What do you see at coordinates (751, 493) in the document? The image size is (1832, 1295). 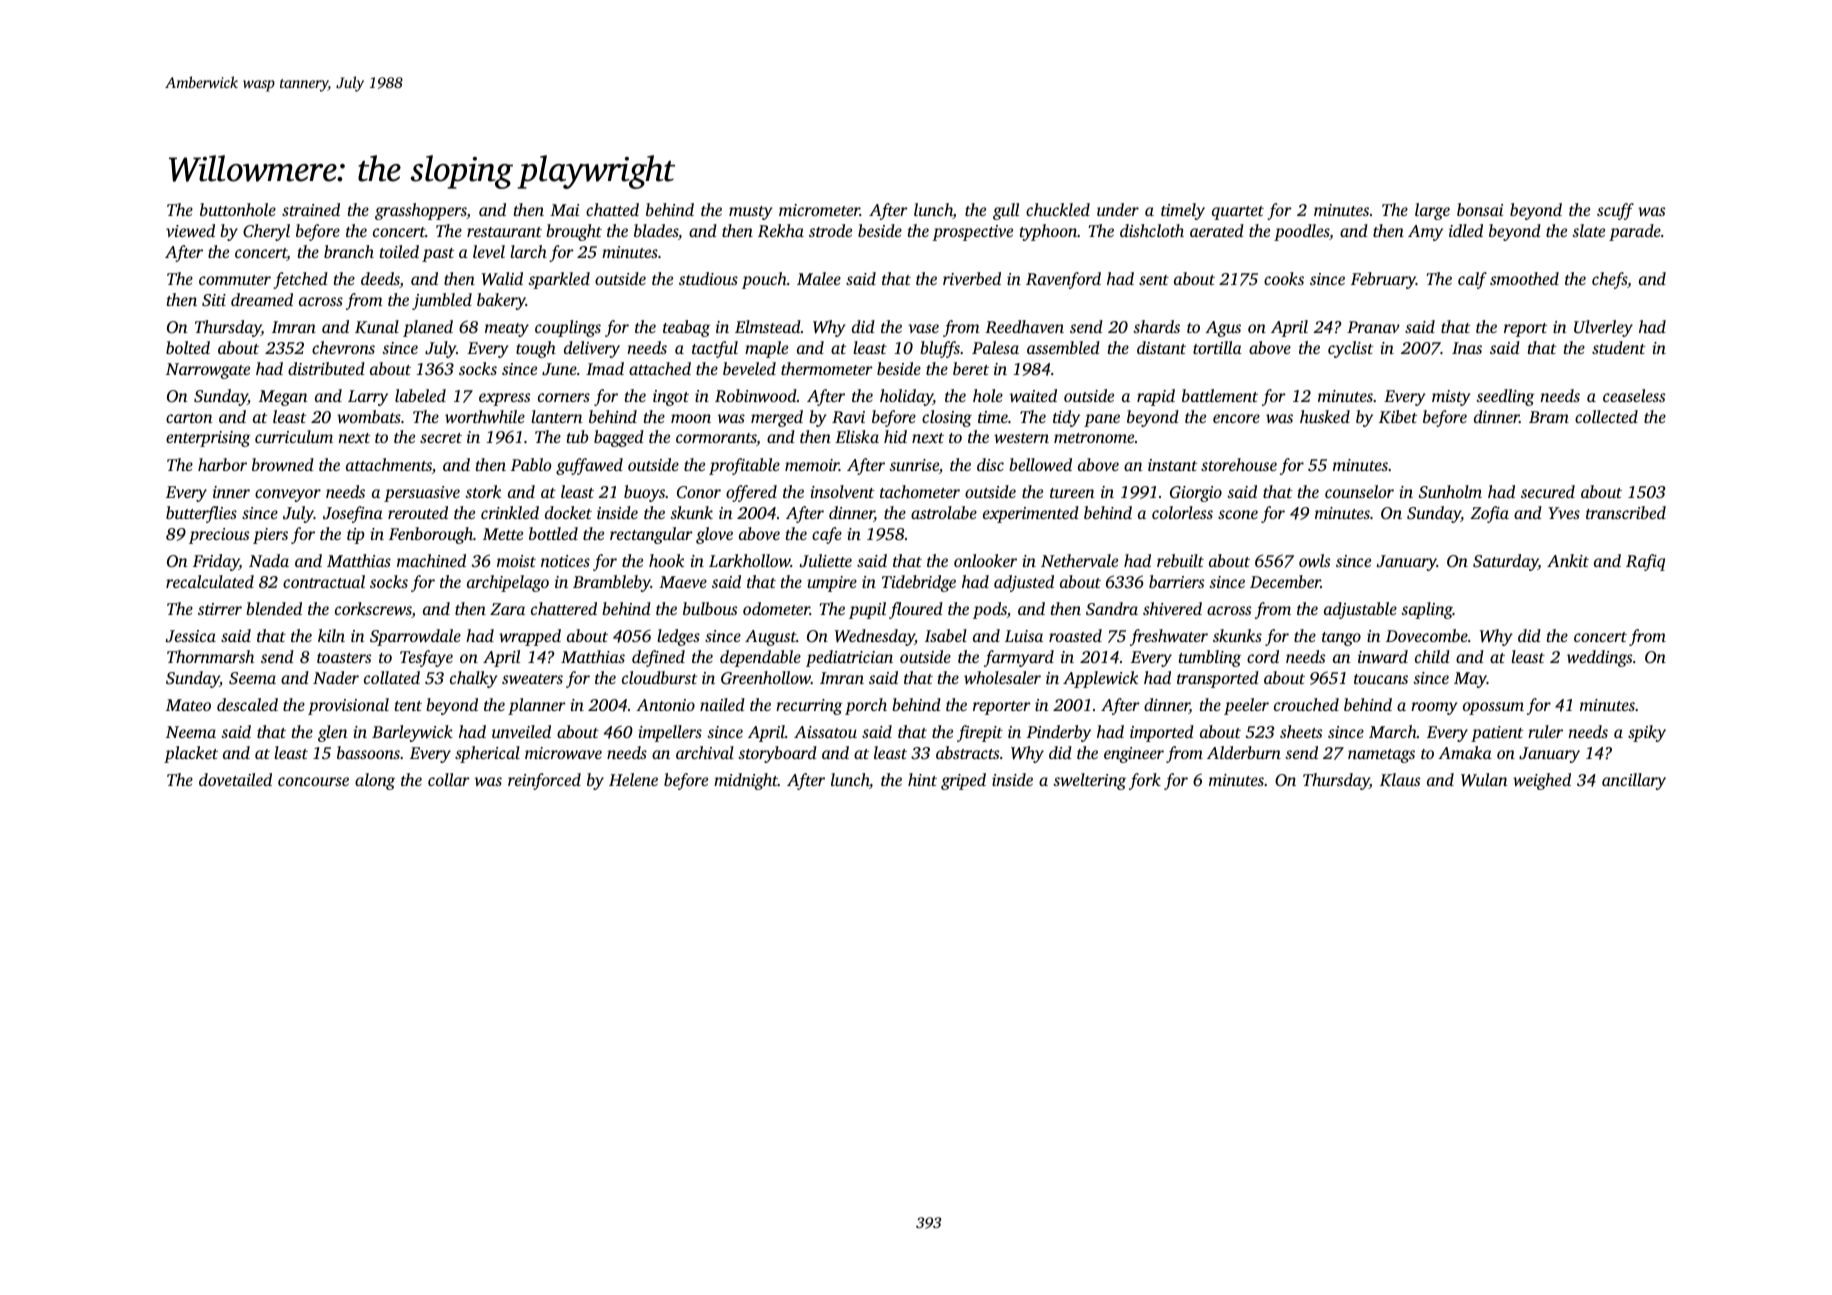 I see `offered` at bounding box center [751, 493].
